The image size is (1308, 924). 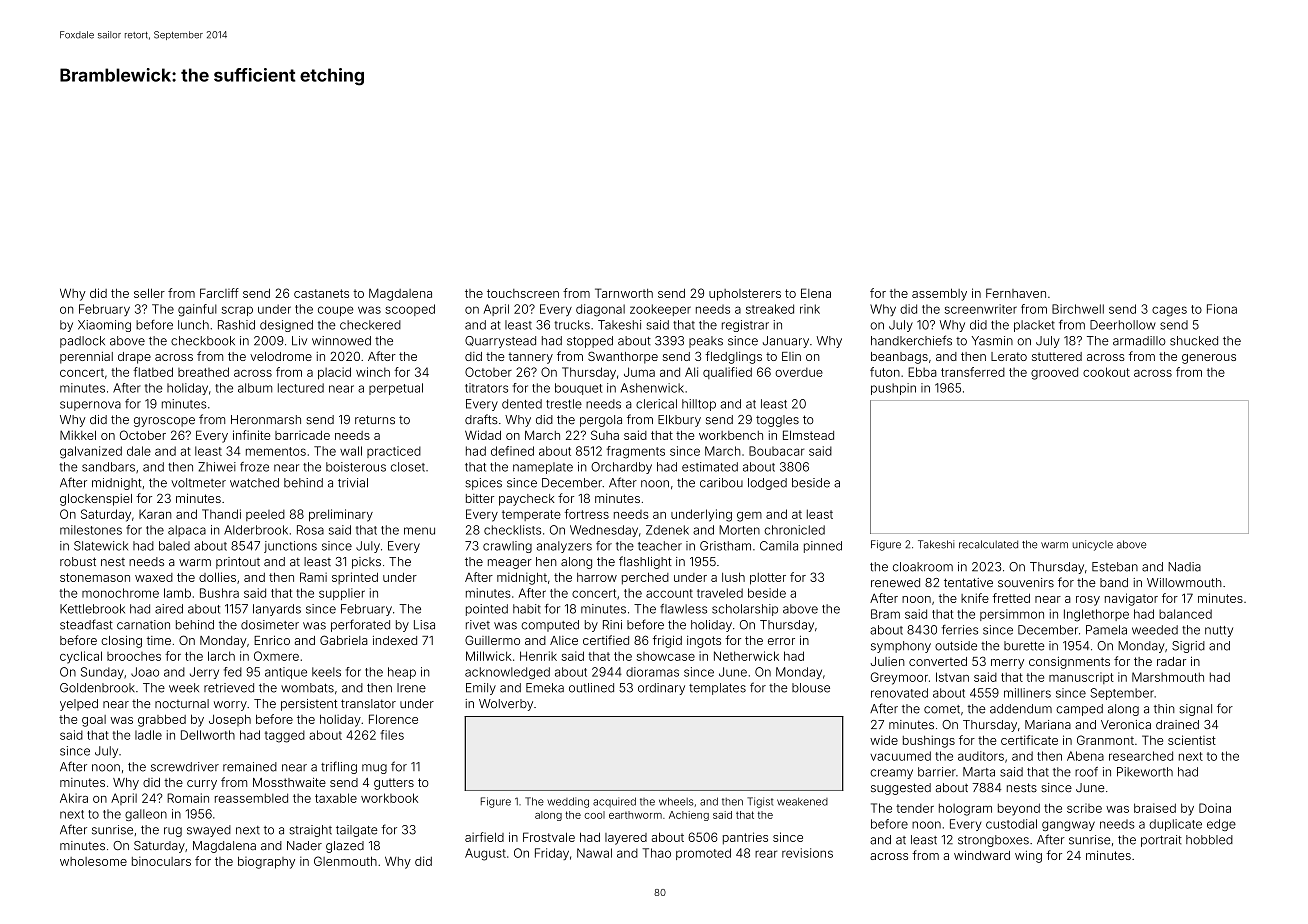 I want to click on infinite, so click(x=251, y=435).
